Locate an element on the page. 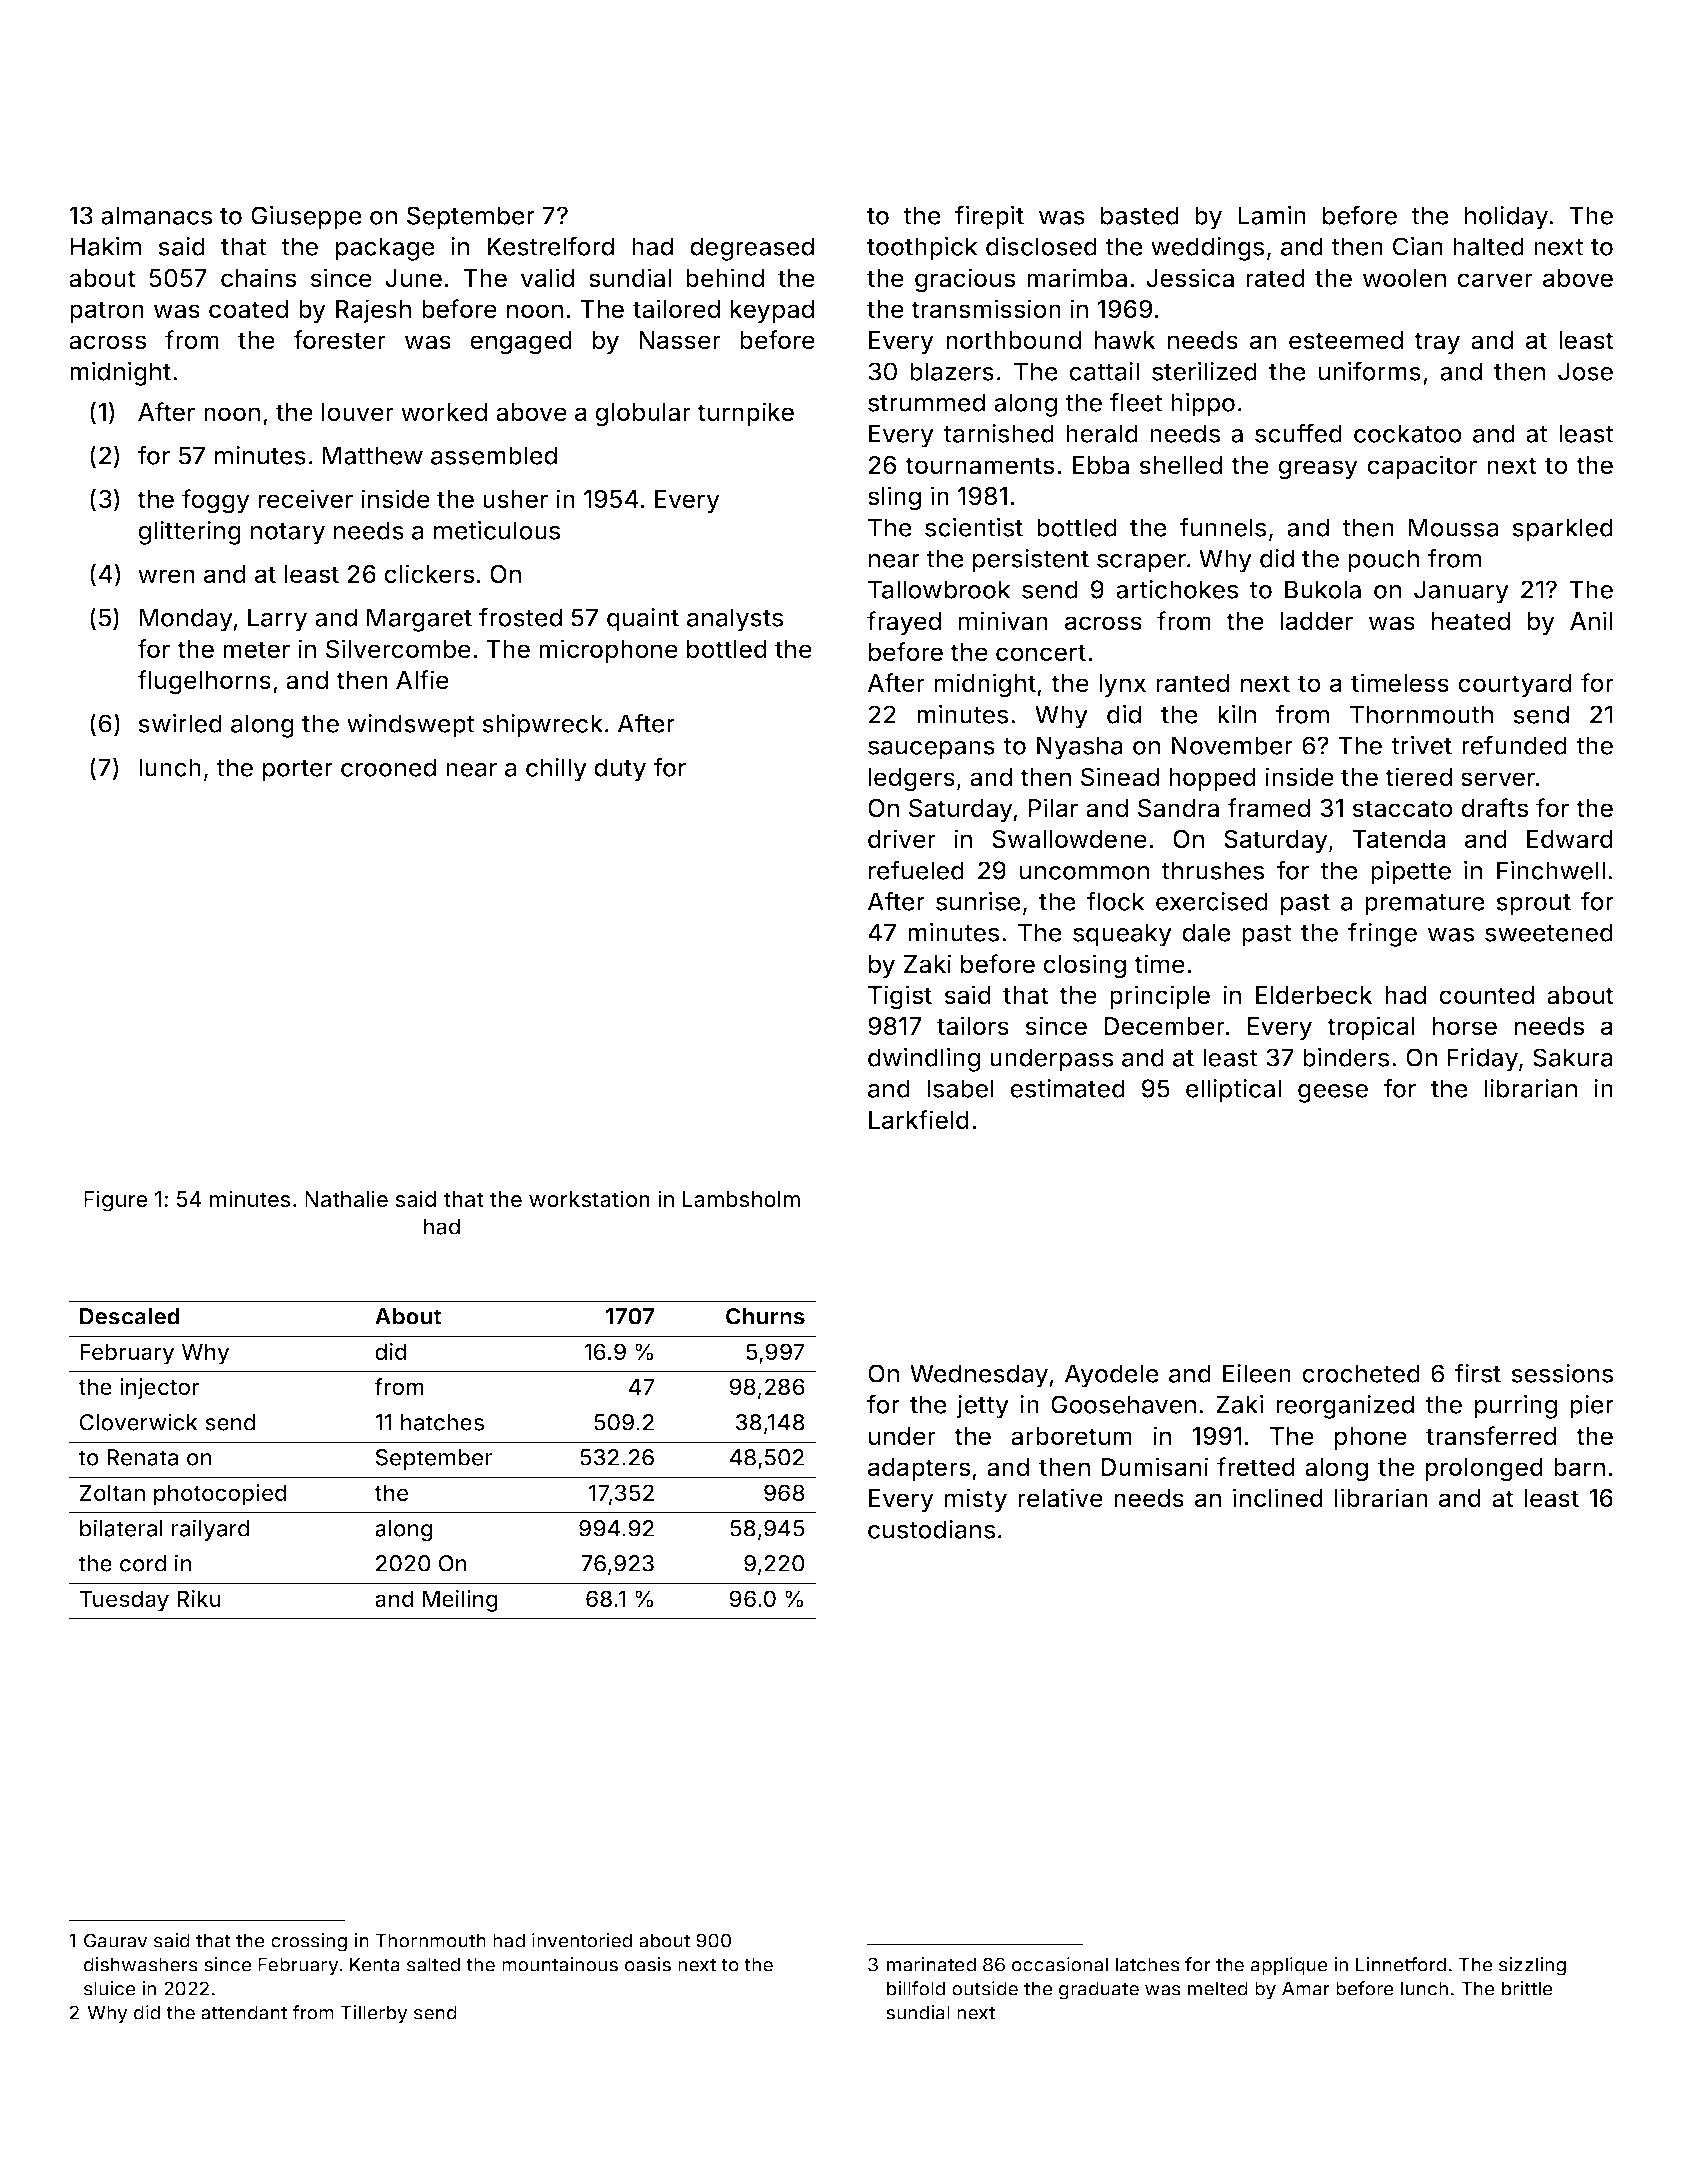 The width and height of the page is (1683, 2178). counted is located at coordinates (1486, 995).
